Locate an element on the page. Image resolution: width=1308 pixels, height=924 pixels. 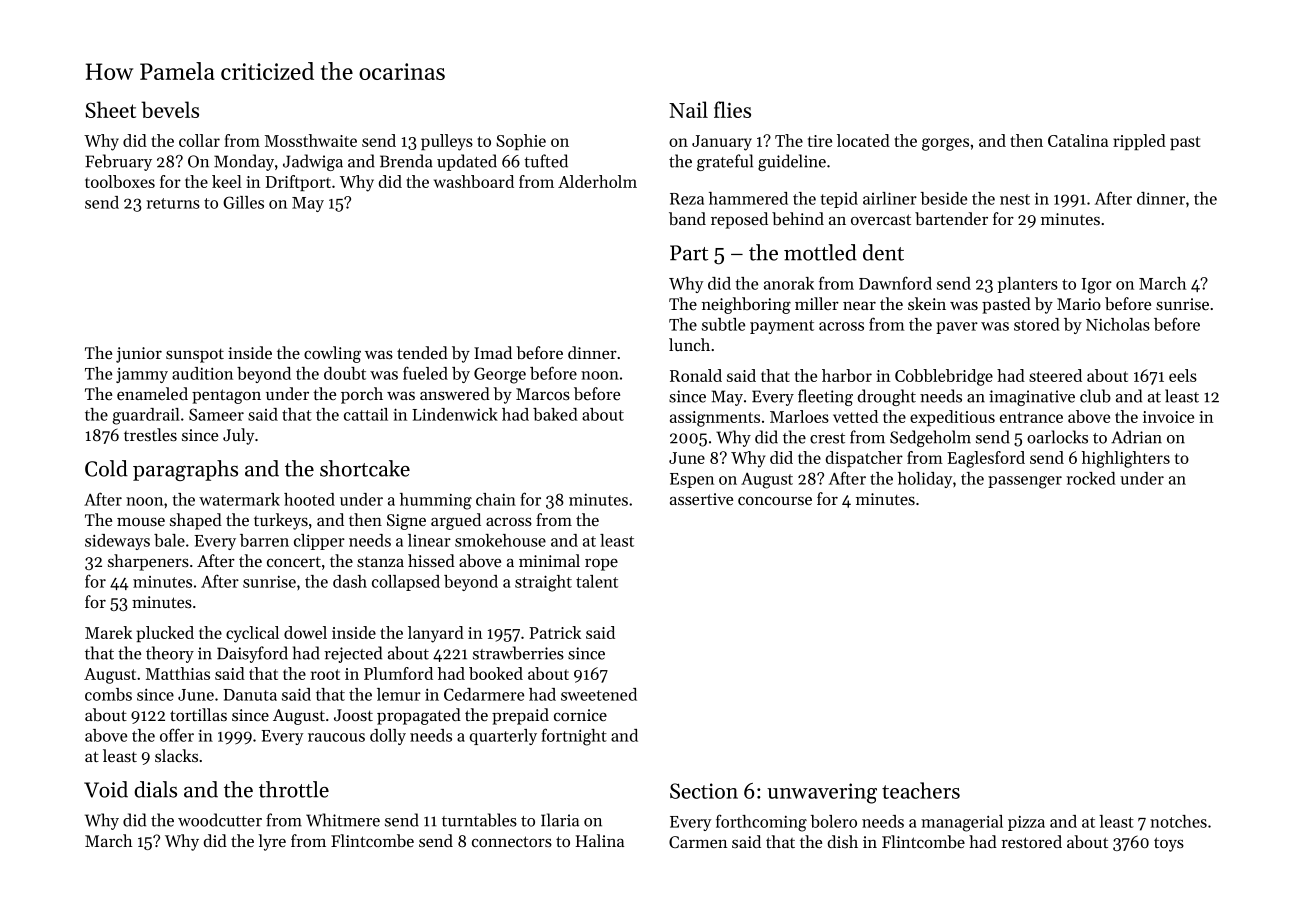
Carmen is located at coordinates (698, 842).
